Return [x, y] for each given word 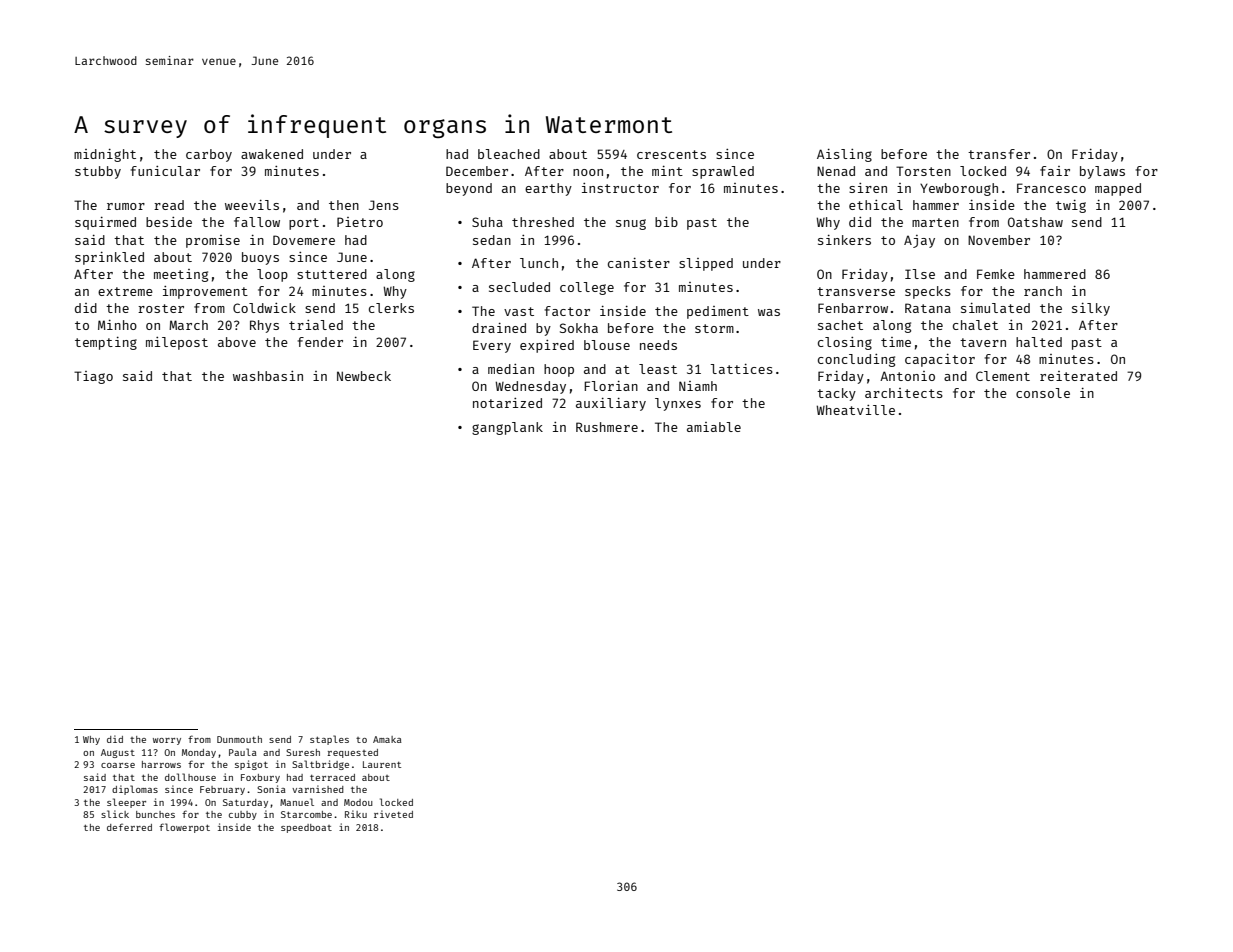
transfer [999, 154]
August [118, 753]
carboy [209, 155]
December [477, 171]
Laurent [382, 764]
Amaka [387, 739]
